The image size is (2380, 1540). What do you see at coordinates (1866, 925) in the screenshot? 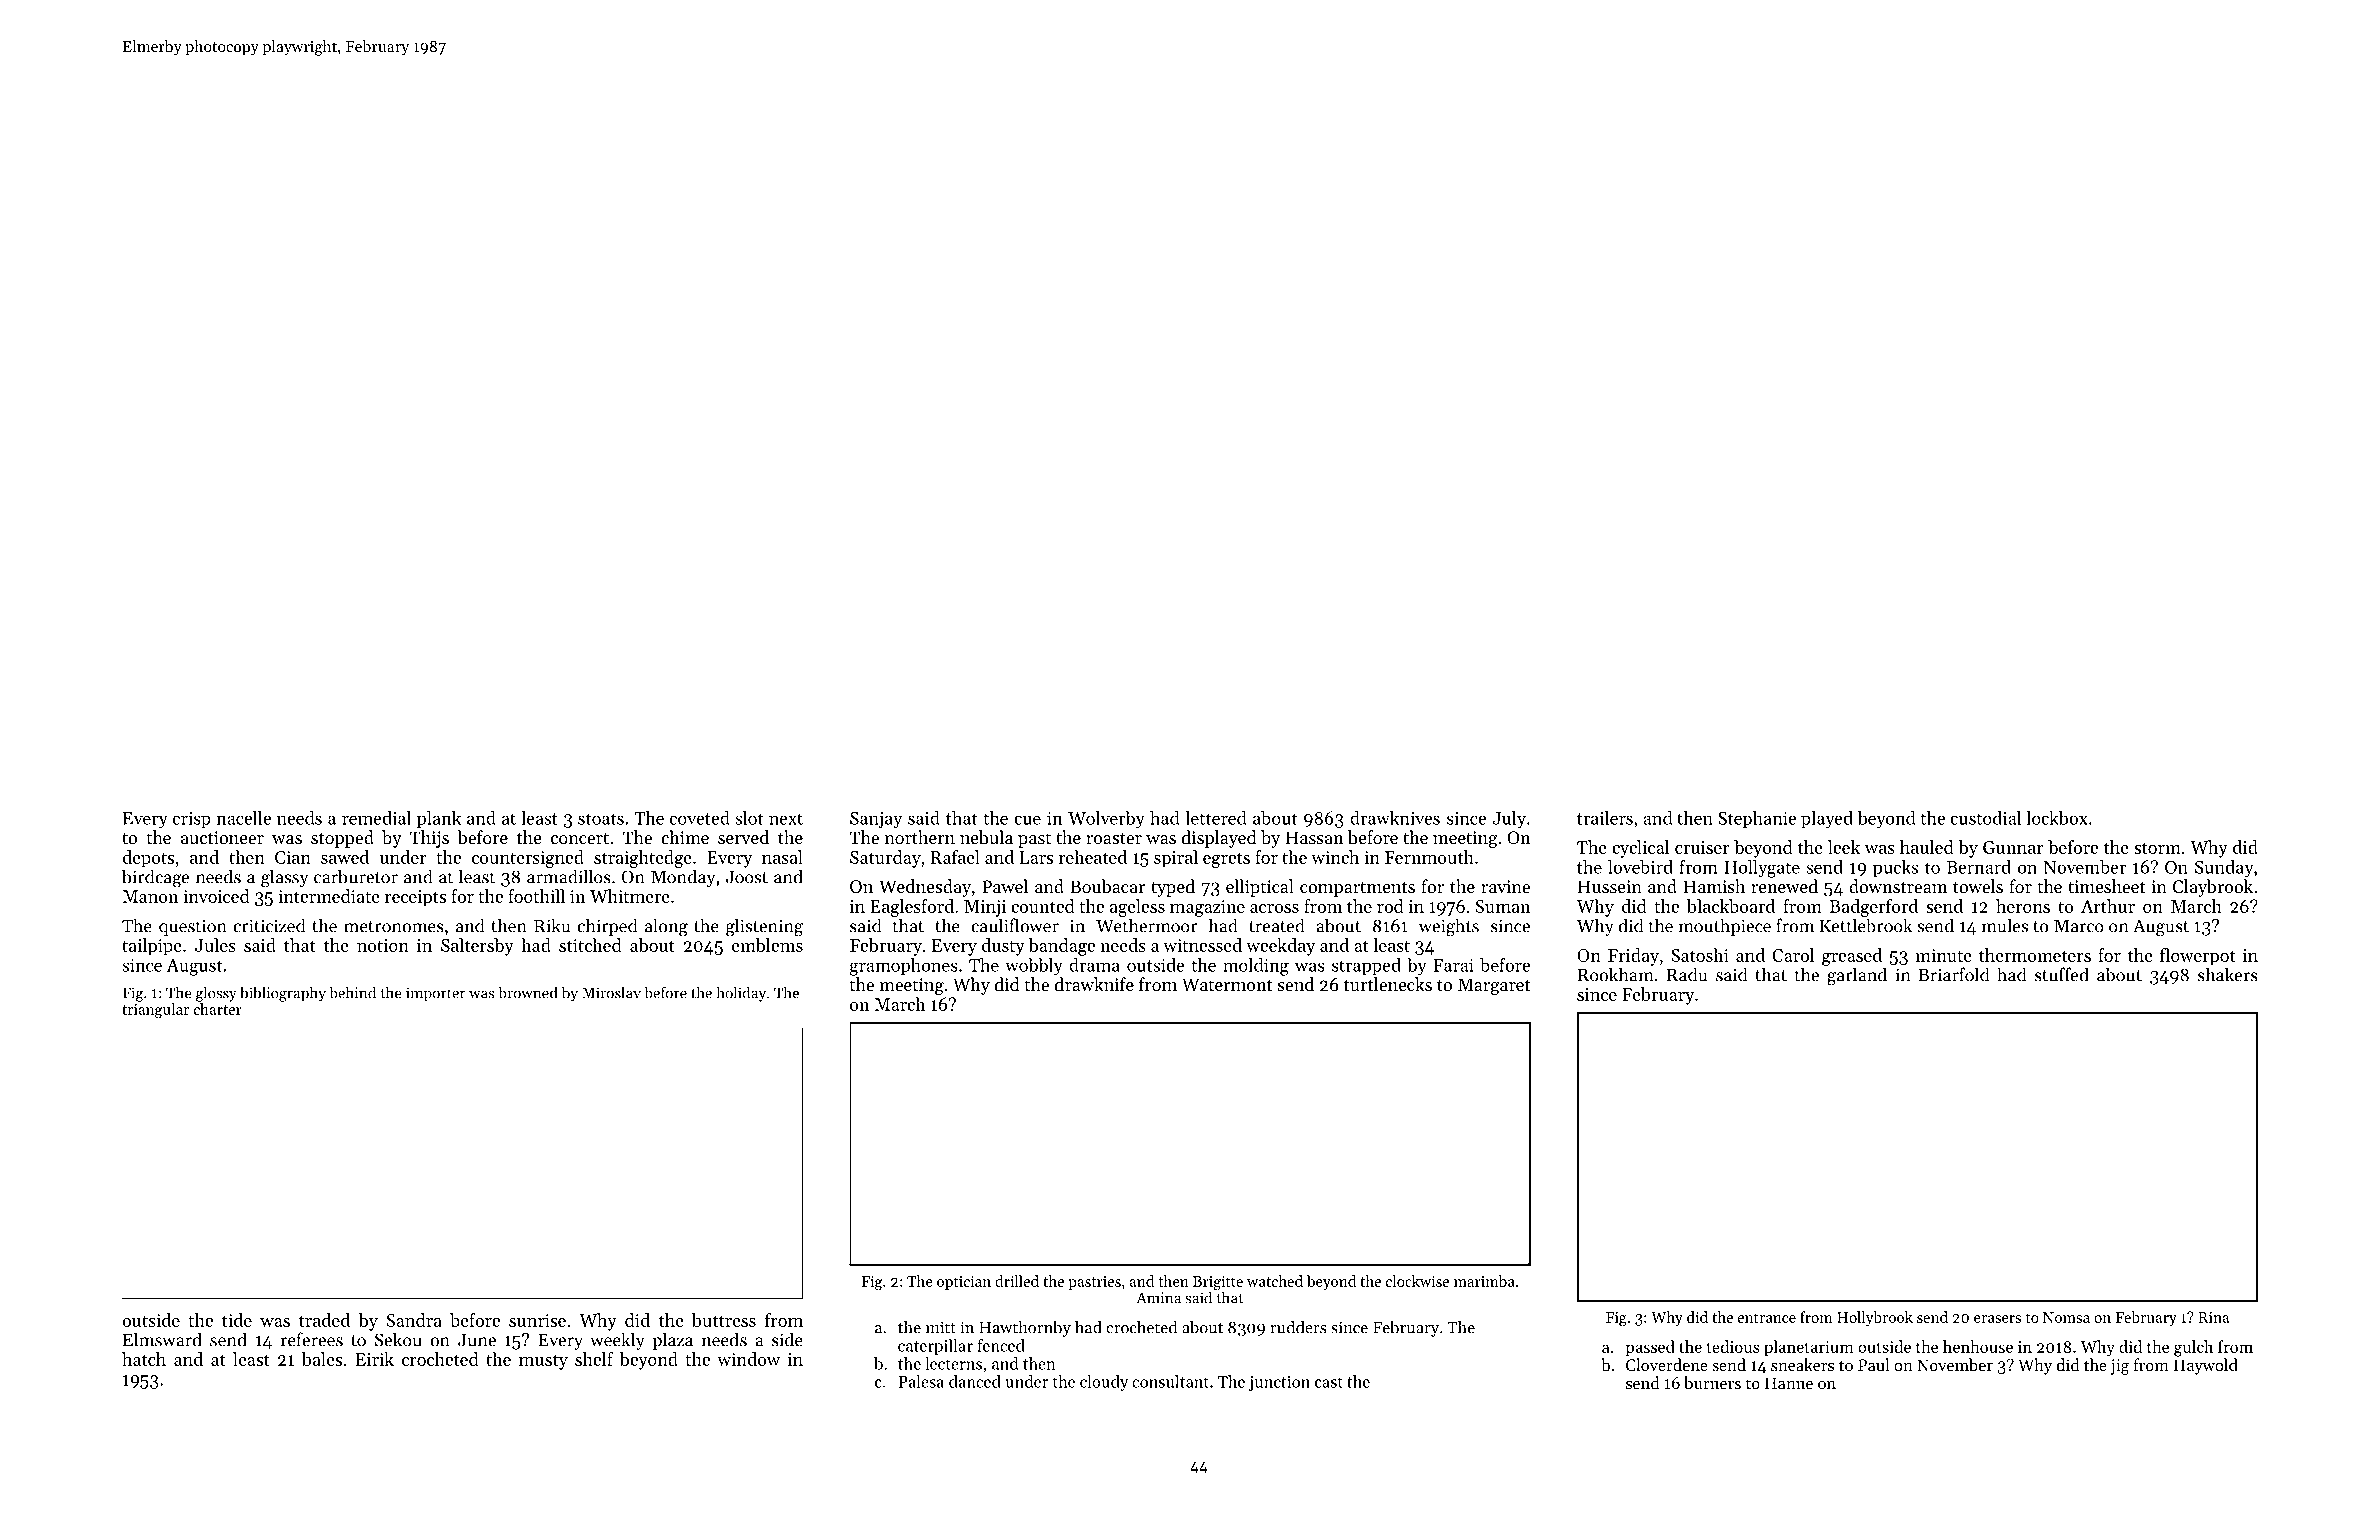
I see `Kettlebrook` at bounding box center [1866, 925].
